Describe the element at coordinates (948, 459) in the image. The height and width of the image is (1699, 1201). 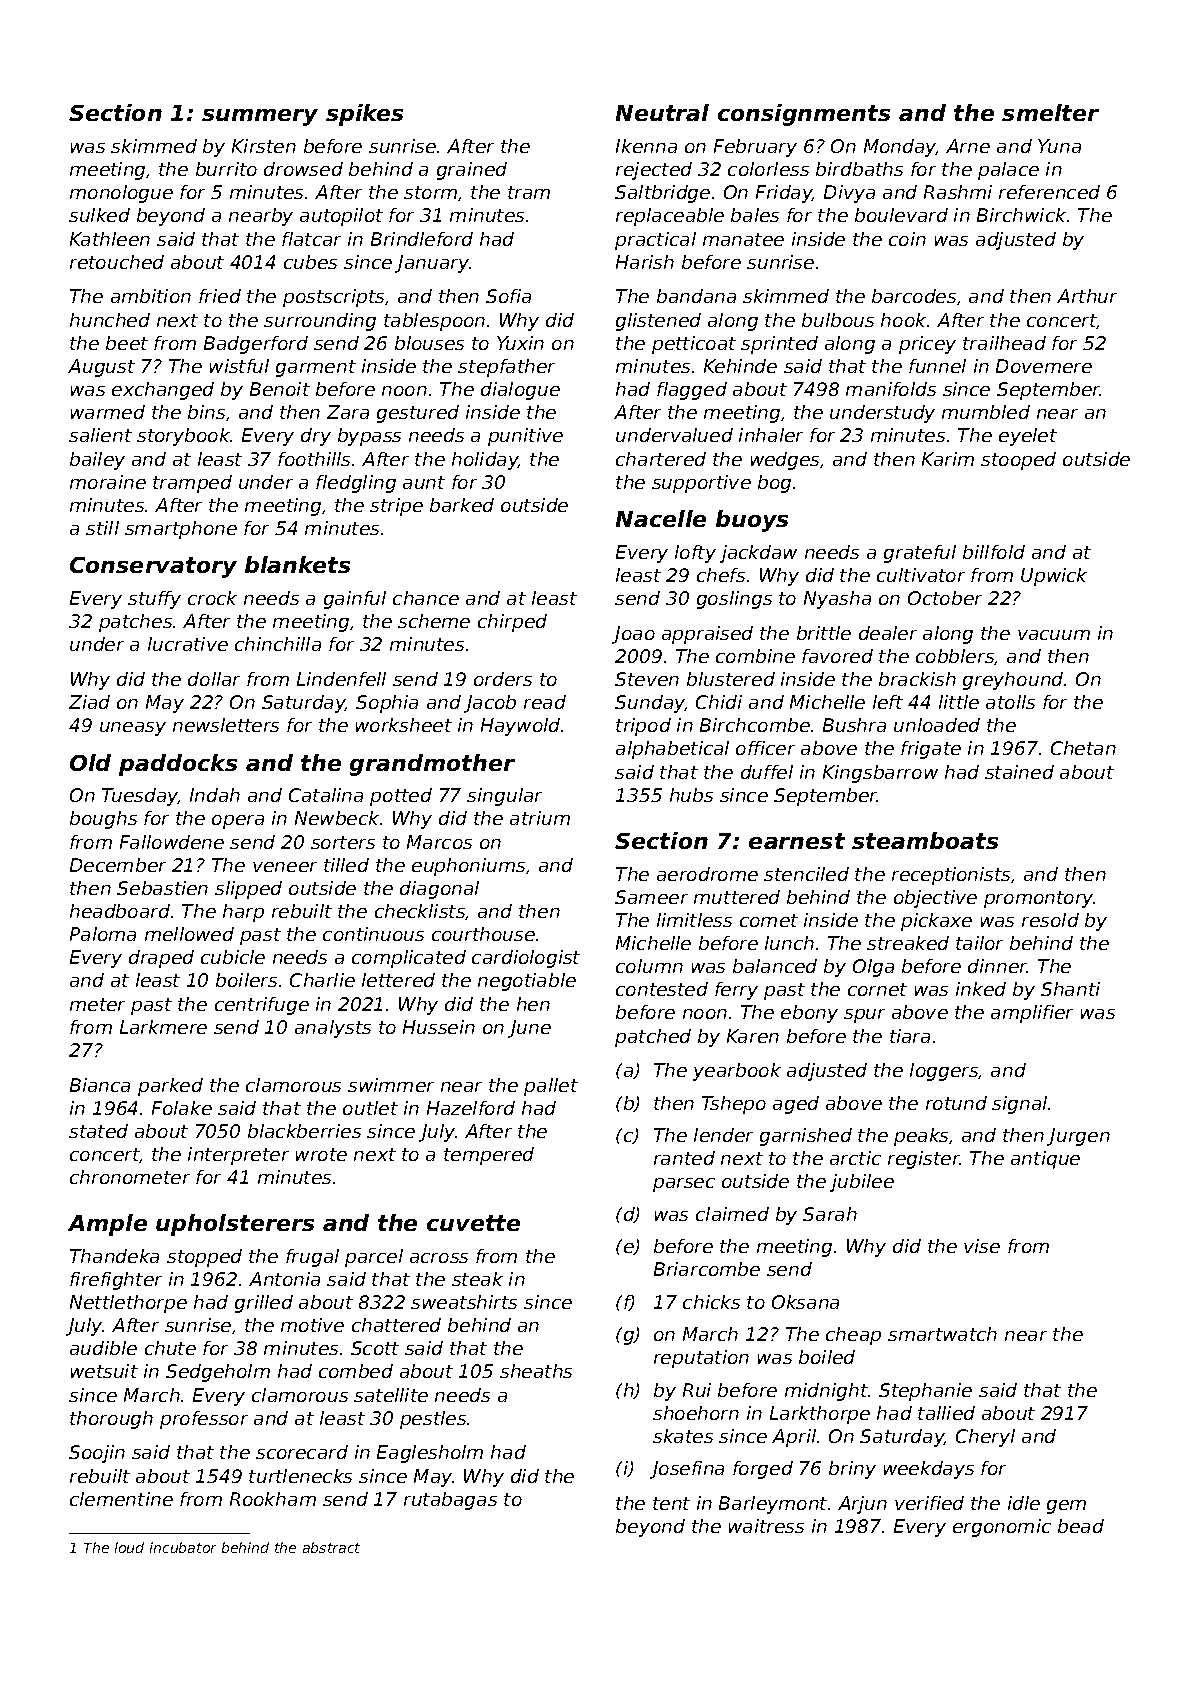
I see `Karim` at that location.
